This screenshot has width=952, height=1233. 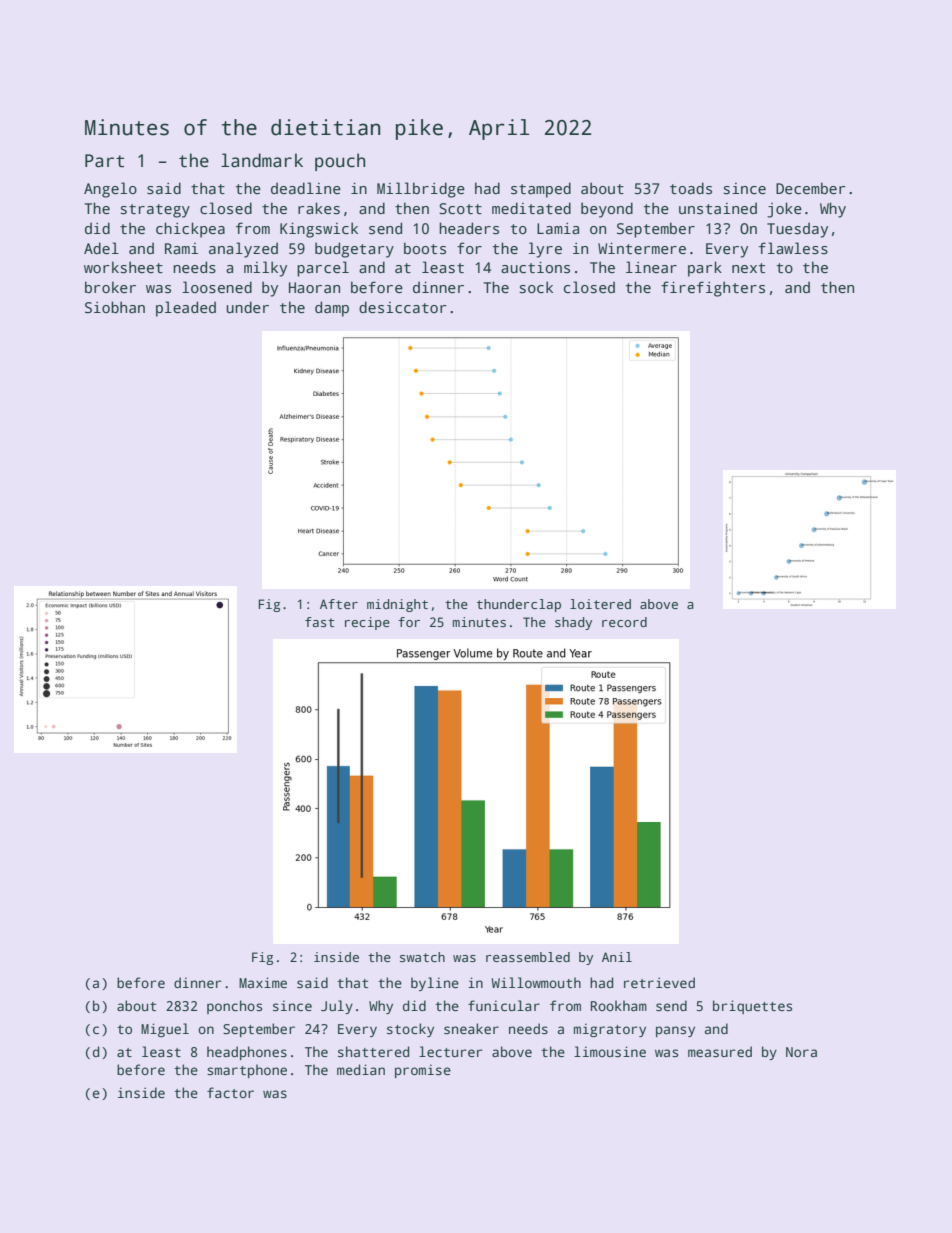 I want to click on record, so click(x=624, y=622).
